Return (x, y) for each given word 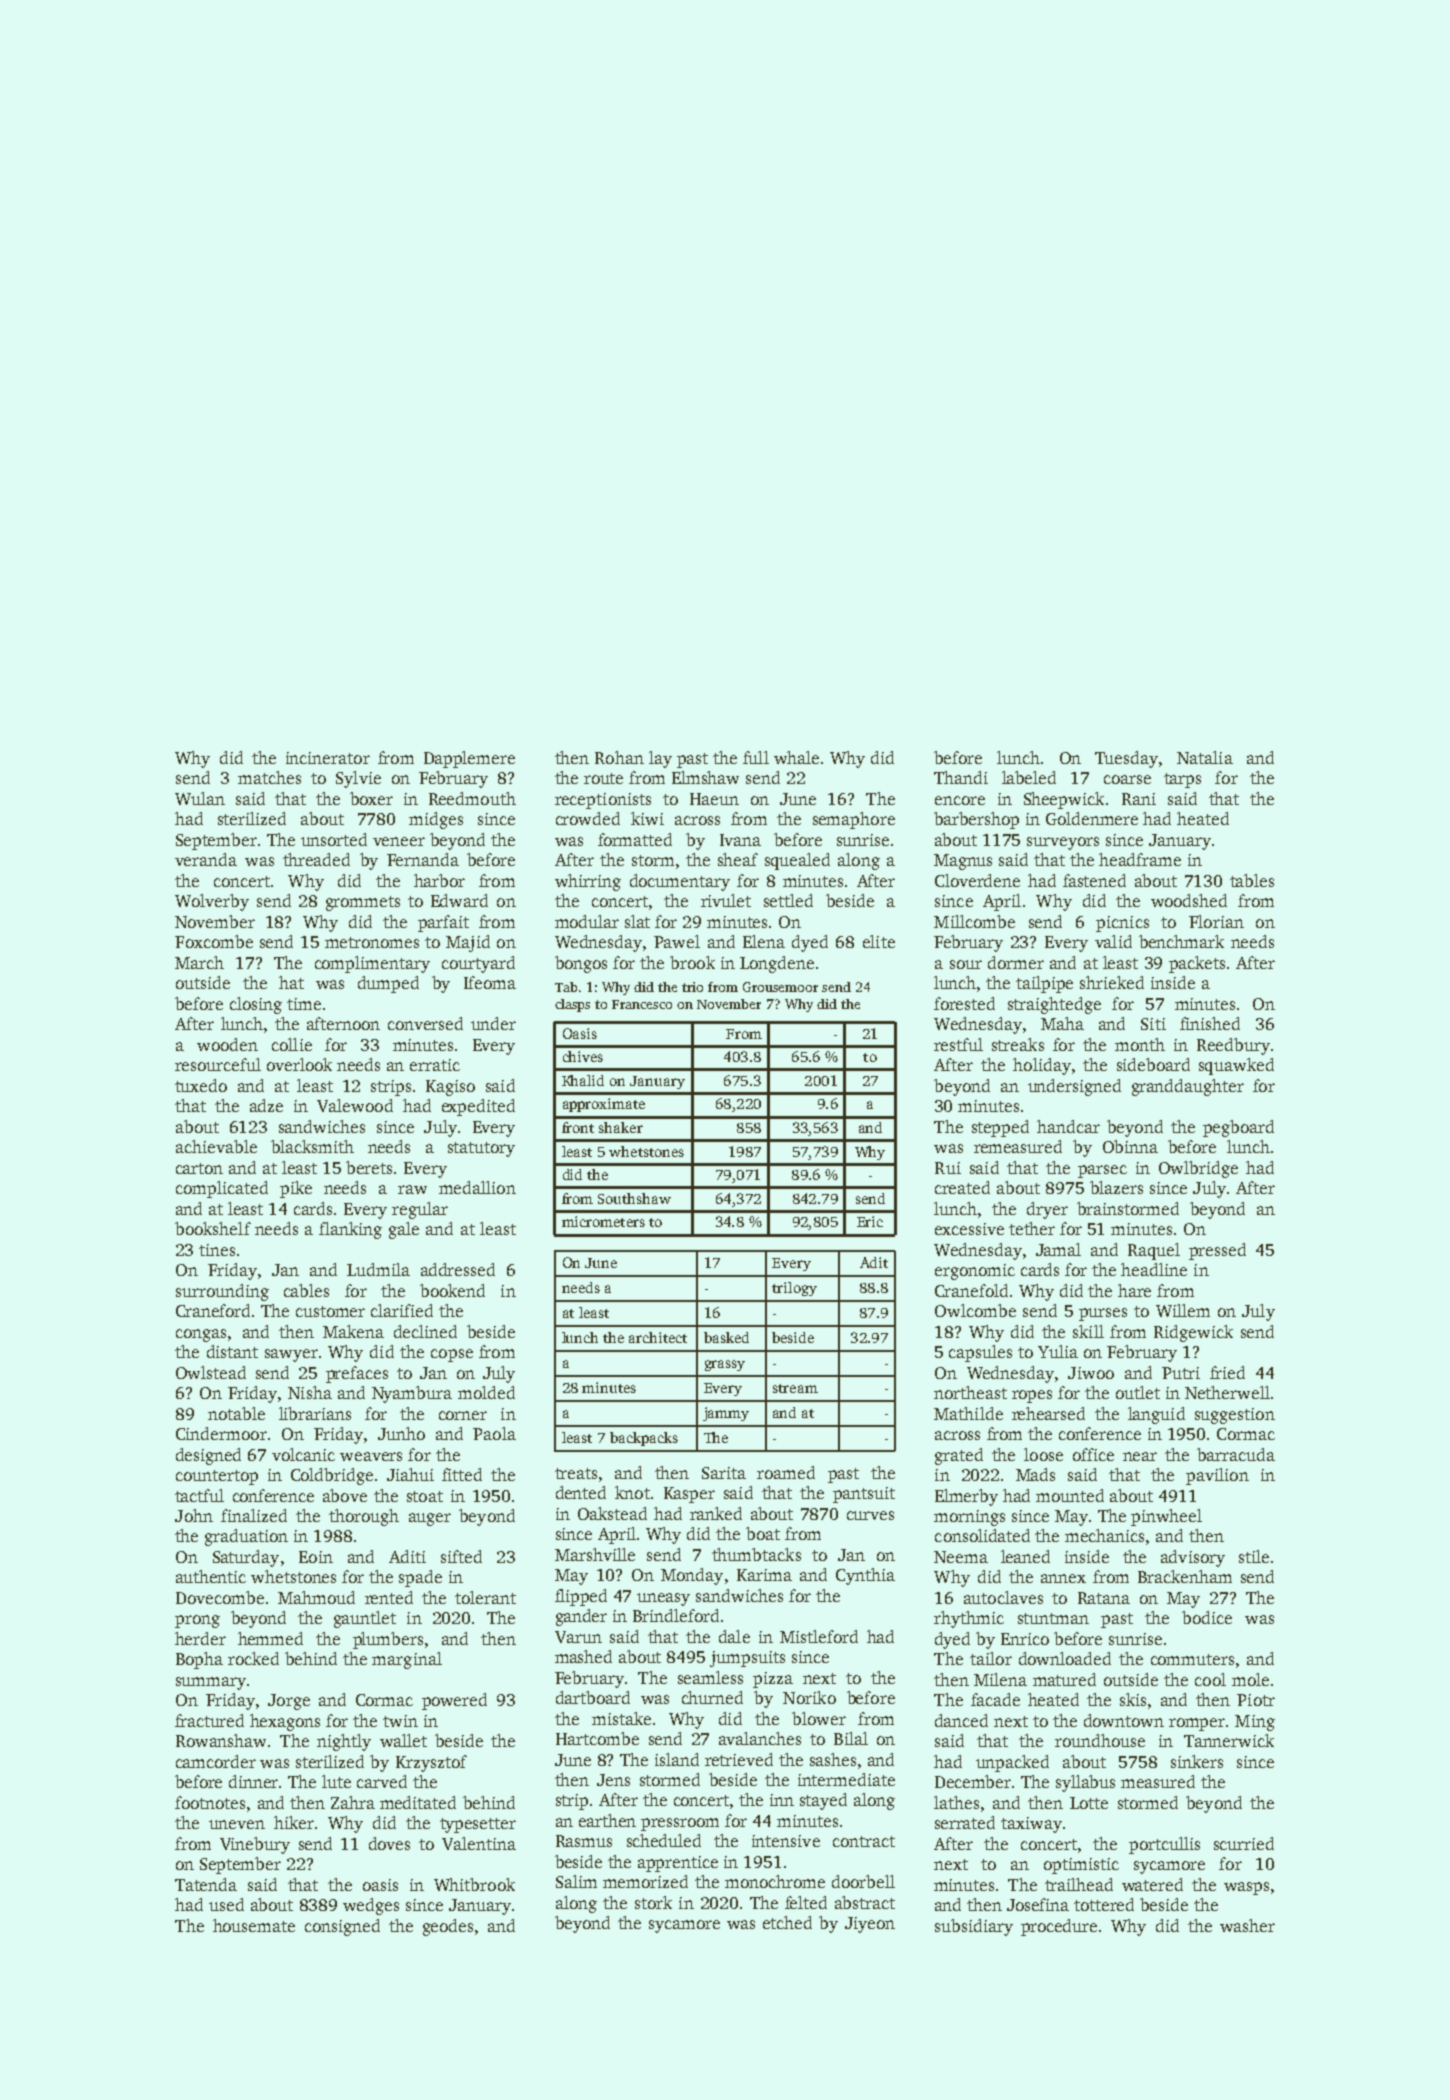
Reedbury (1233, 1046)
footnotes (210, 1802)
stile (1254, 1556)
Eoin (316, 1557)
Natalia (1205, 757)
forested (964, 1003)
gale (404, 1230)
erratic (435, 1065)
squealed (797, 861)
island (677, 1759)
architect (658, 1337)
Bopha (199, 1660)
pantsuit (864, 1495)
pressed (1217, 1251)
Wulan (200, 798)
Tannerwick (1229, 1740)
